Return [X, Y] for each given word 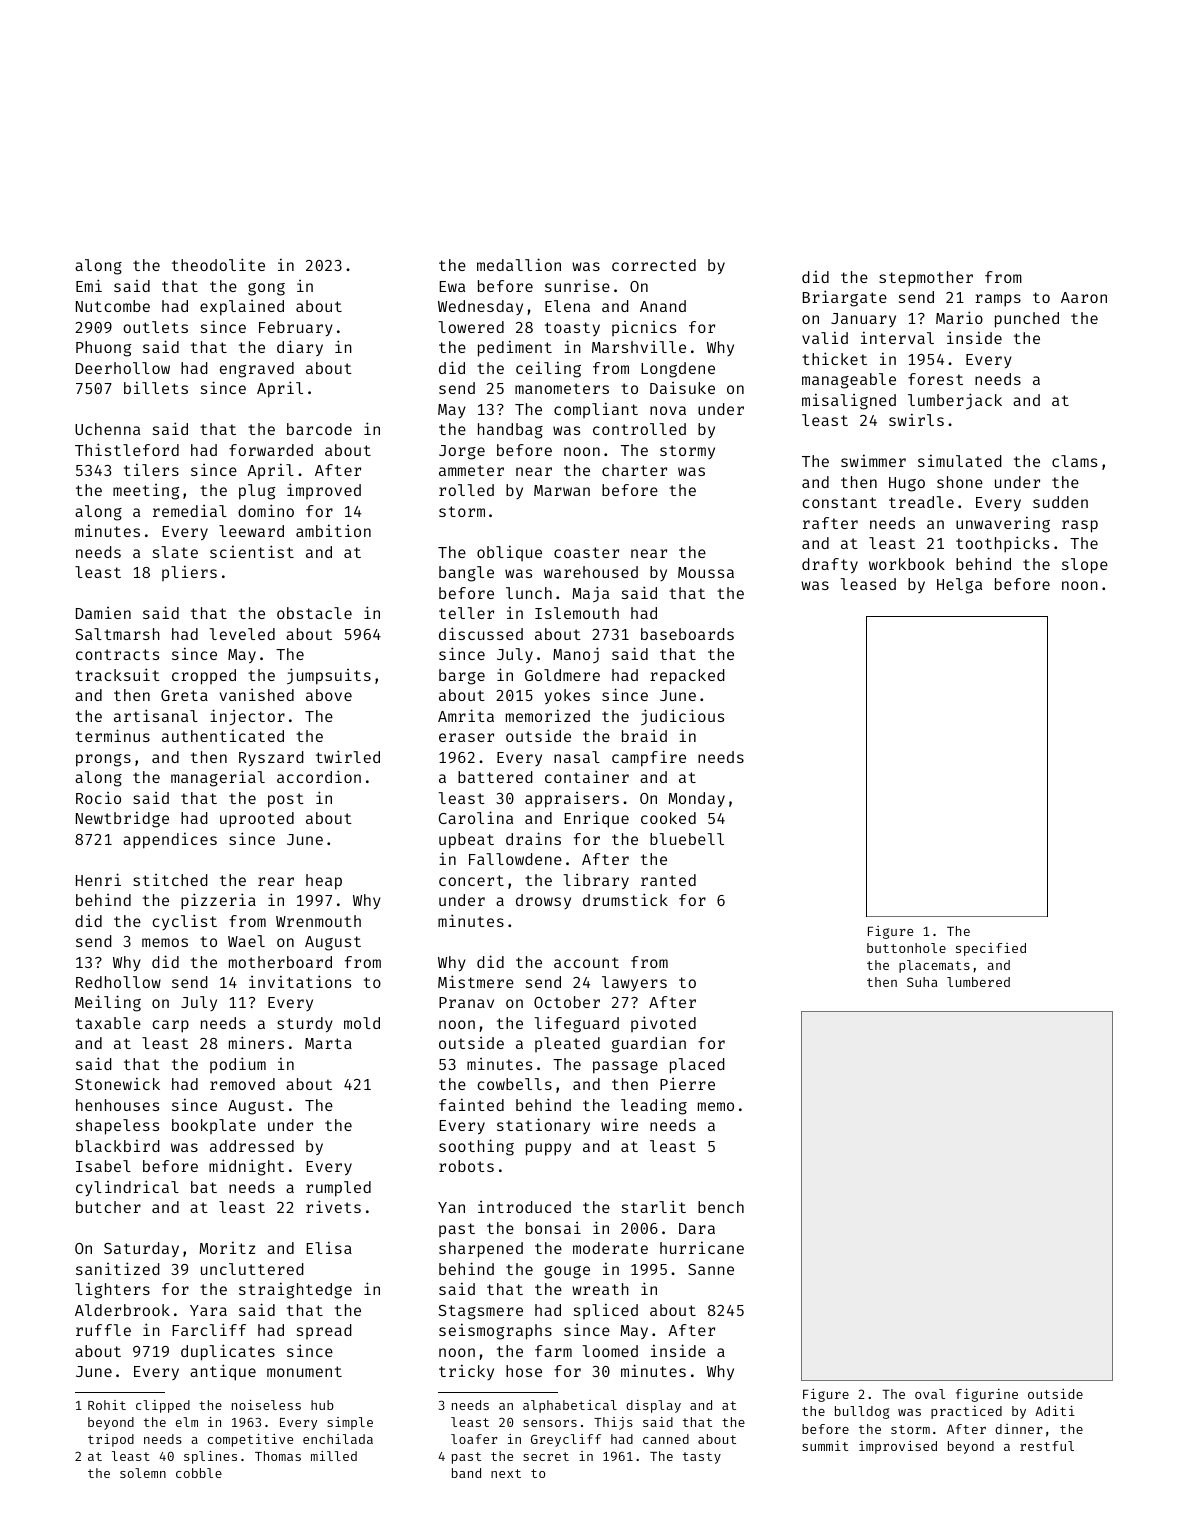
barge [462, 677]
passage [625, 1067]
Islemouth [577, 613]
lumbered [978, 982]
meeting [146, 492]
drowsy [543, 901]
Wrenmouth [318, 921]
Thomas [278, 1456]
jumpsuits [329, 676]
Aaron [1084, 297]
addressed [252, 1146]
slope [1085, 566]
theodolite [218, 264]
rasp [1080, 526]
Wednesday [480, 307]
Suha [922, 982]
